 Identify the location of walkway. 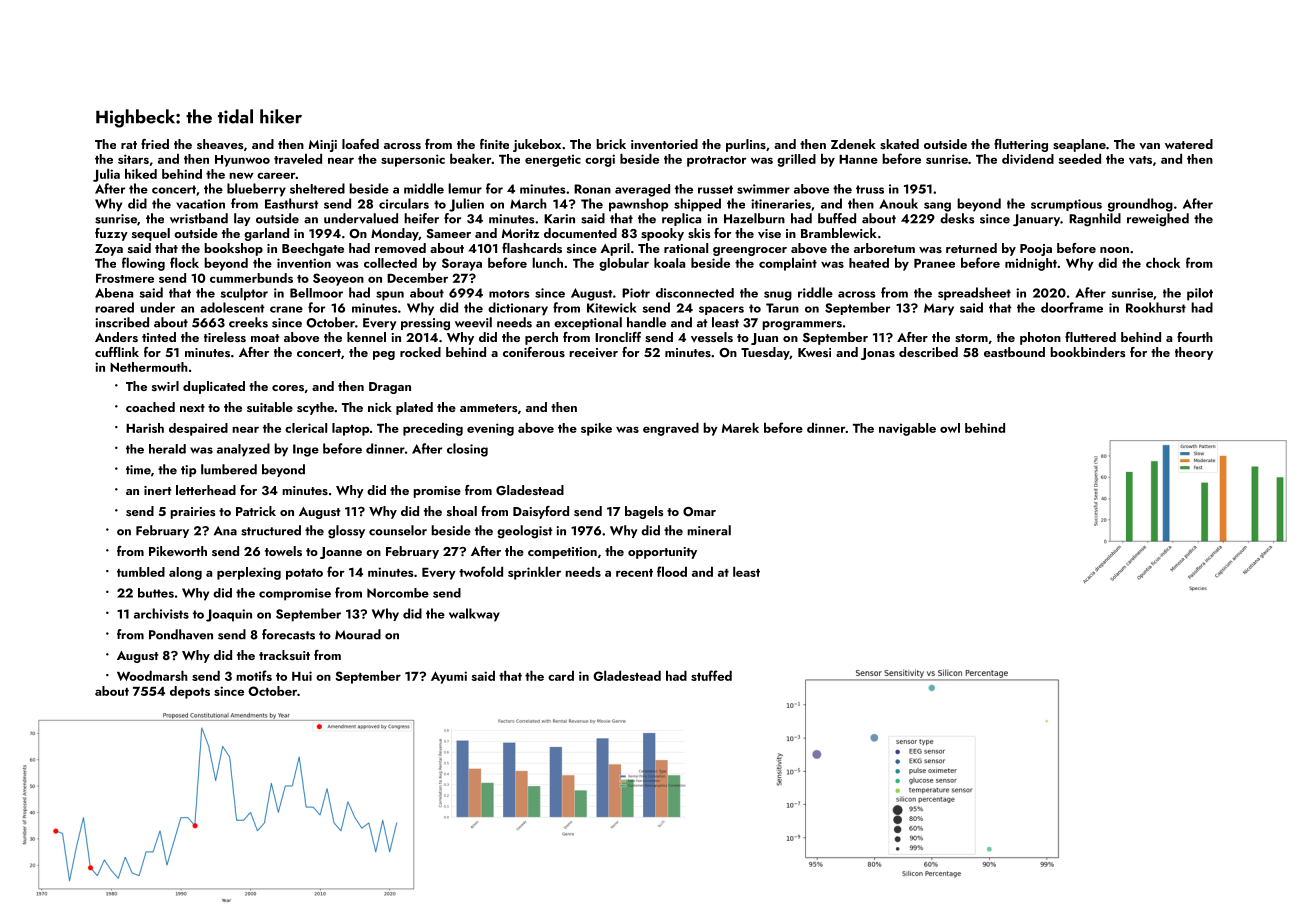
(474, 615).
